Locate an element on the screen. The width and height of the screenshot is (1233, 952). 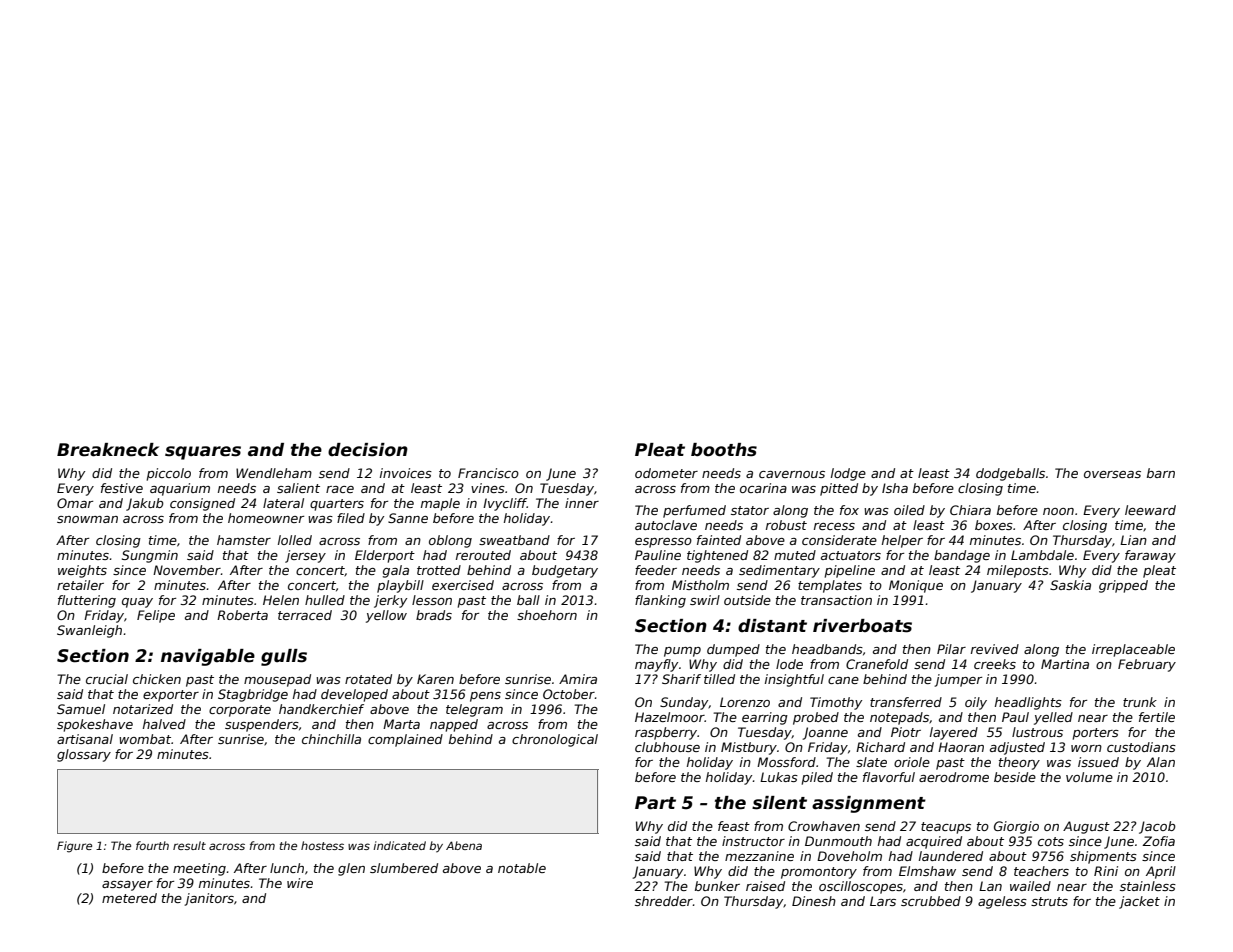
stator is located at coordinates (750, 510).
